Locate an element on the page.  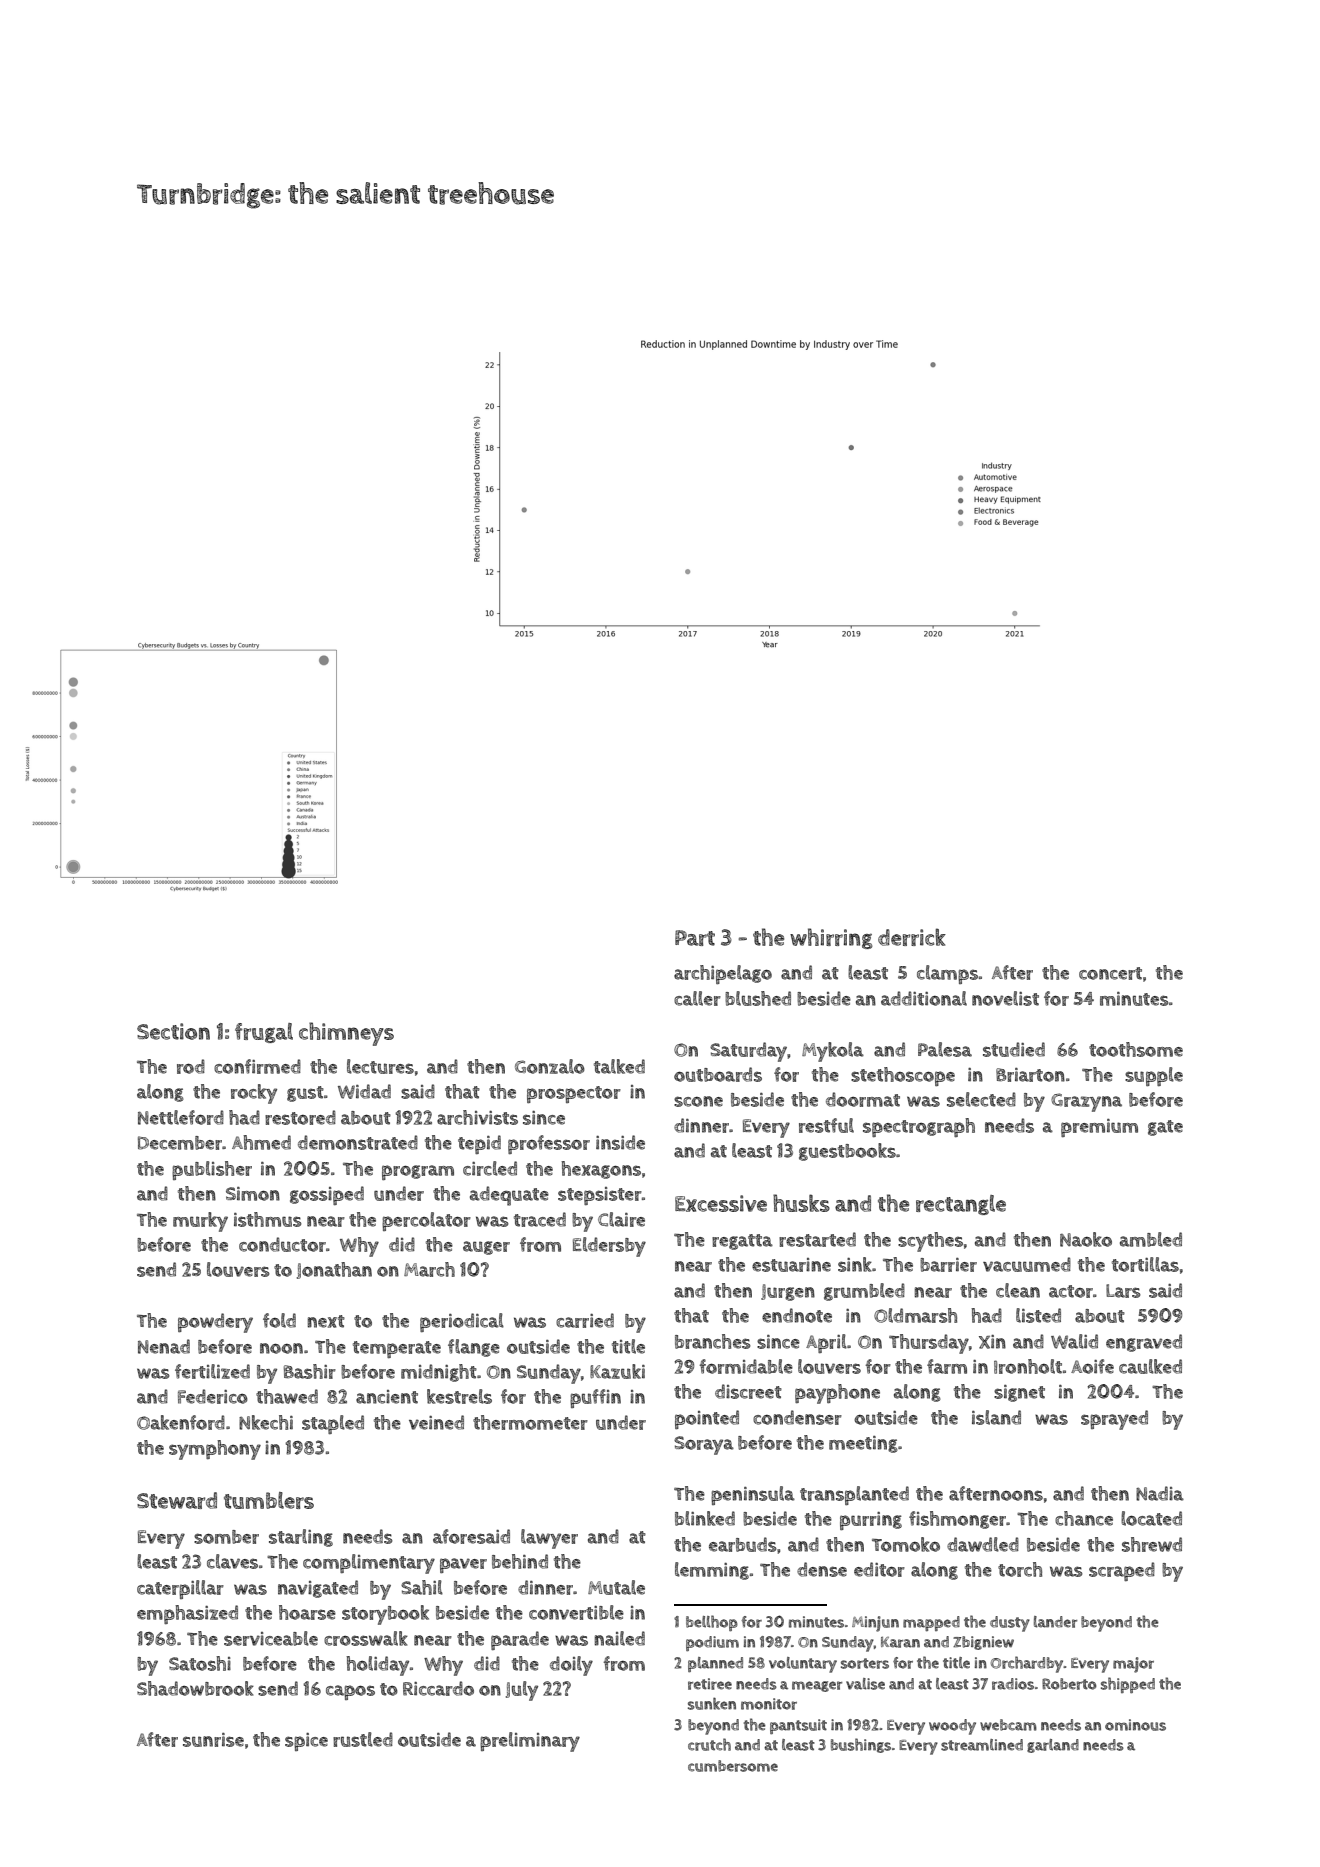
scone is located at coordinates (698, 1101).
